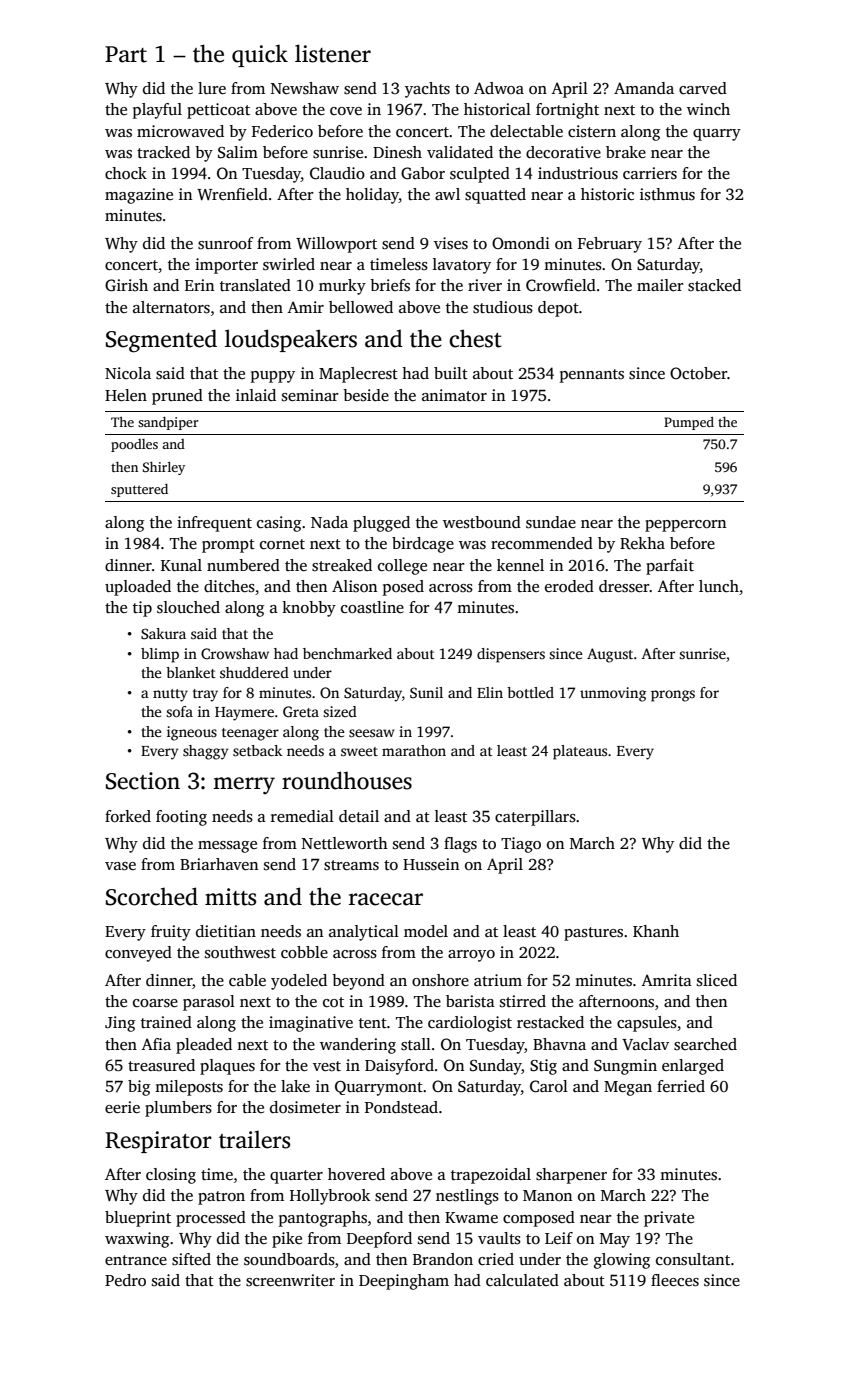  What do you see at coordinates (480, 175) in the screenshot?
I see `sculpted` at bounding box center [480, 175].
